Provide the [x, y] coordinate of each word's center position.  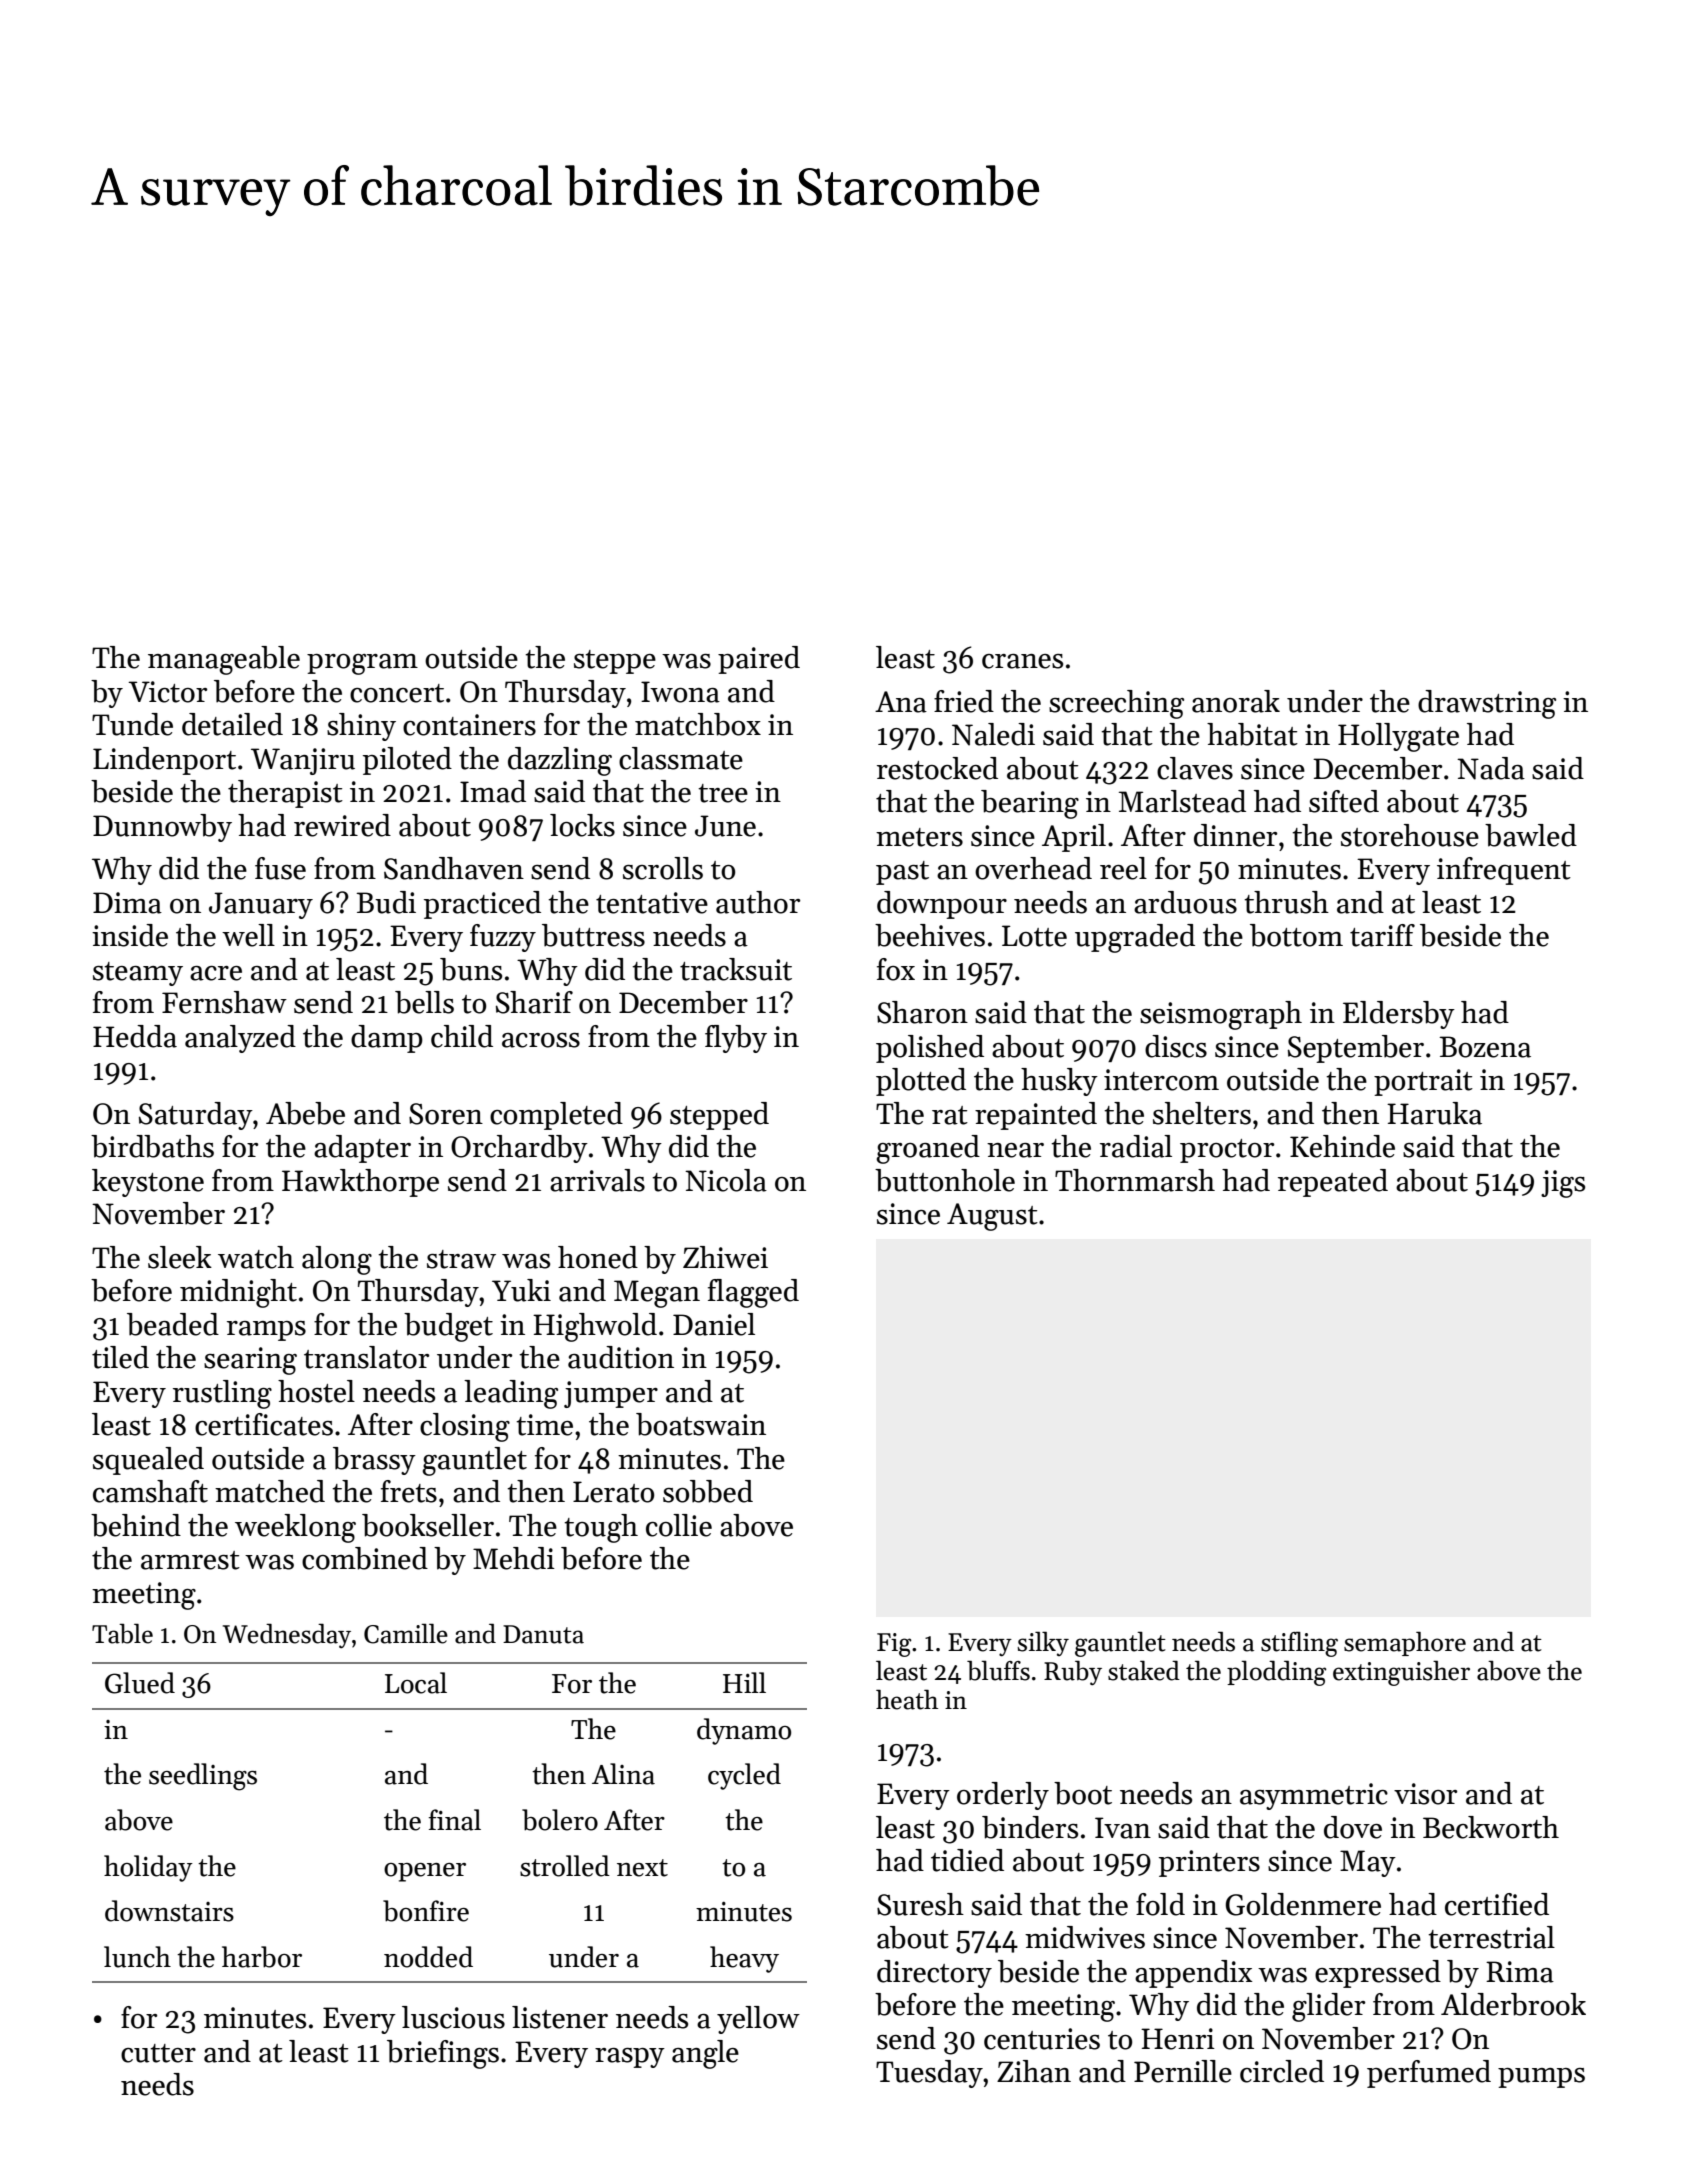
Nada [1491, 768]
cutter [158, 2053]
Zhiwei [725, 1257]
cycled [744, 1776]
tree [723, 793]
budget [448, 1327]
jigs [1563, 1184]
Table [122, 1633]
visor [1425, 1794]
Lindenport [164, 761]
